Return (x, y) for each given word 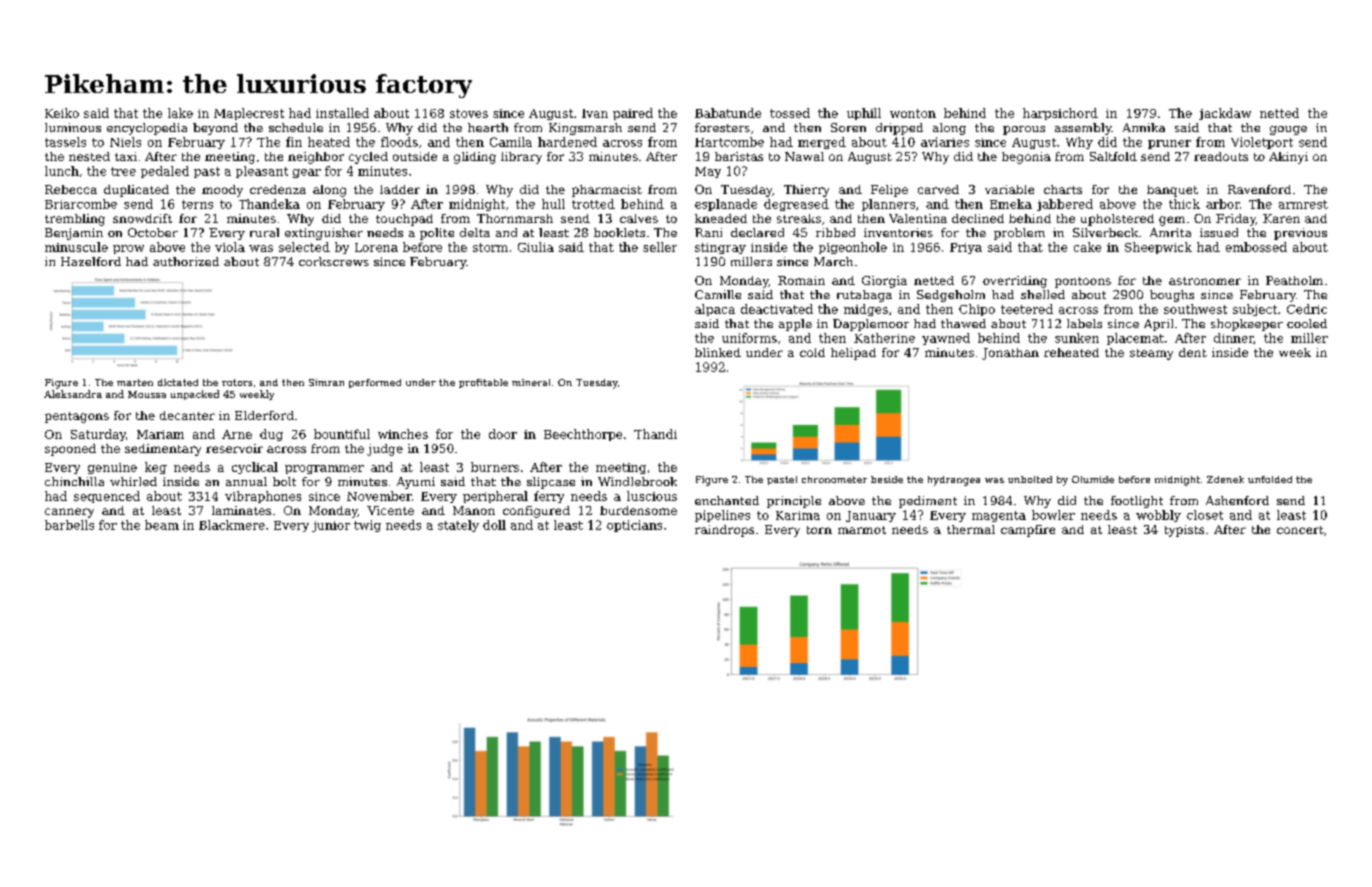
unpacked (195, 395)
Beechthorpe (583, 435)
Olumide (1093, 479)
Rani (708, 232)
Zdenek (1225, 479)
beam (162, 525)
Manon (474, 510)
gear (307, 173)
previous (1300, 234)
